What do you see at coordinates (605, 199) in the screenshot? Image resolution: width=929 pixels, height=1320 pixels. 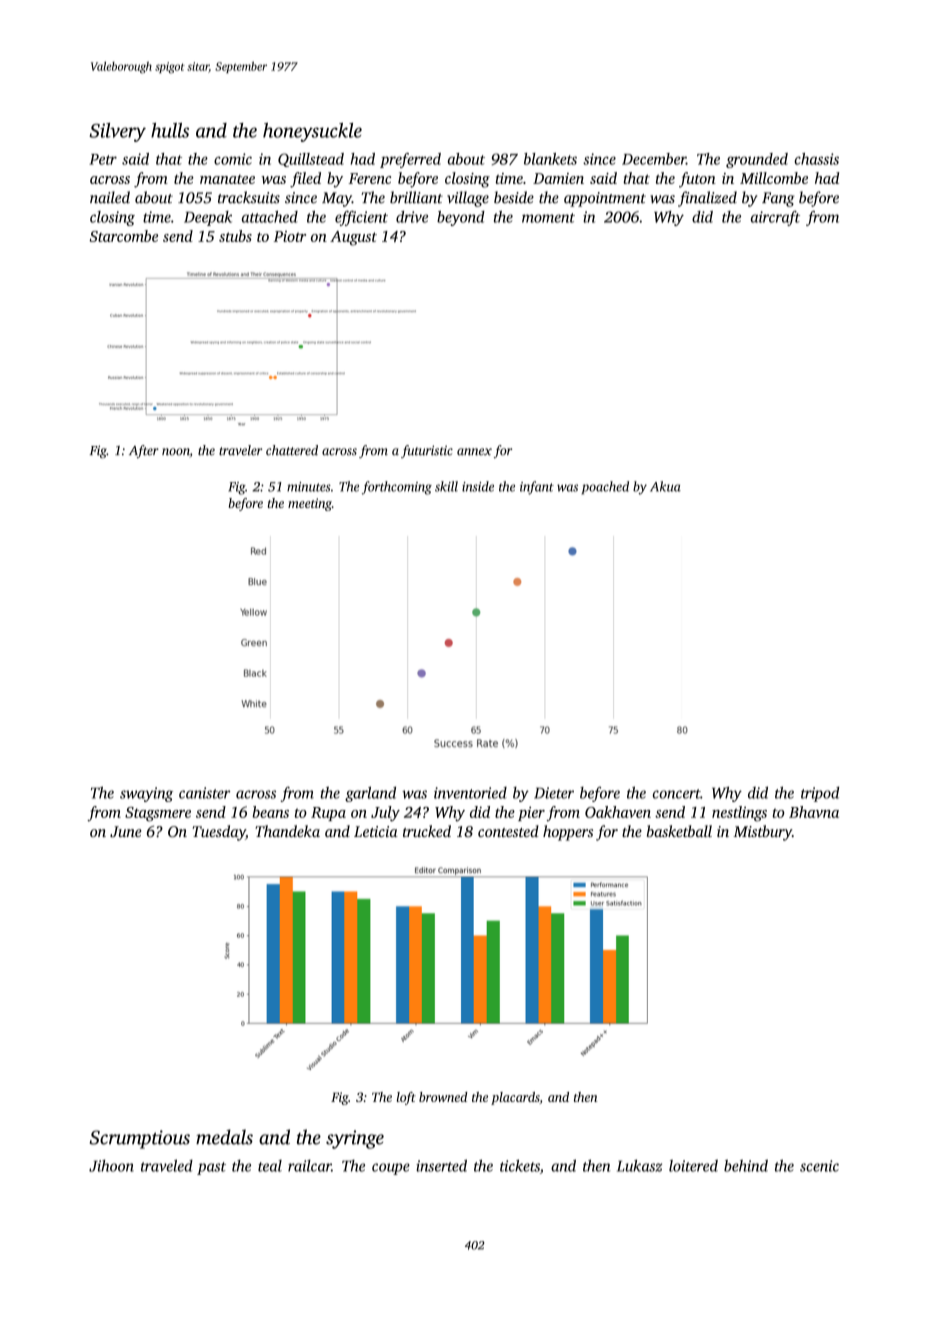 I see `appointment` at bounding box center [605, 199].
